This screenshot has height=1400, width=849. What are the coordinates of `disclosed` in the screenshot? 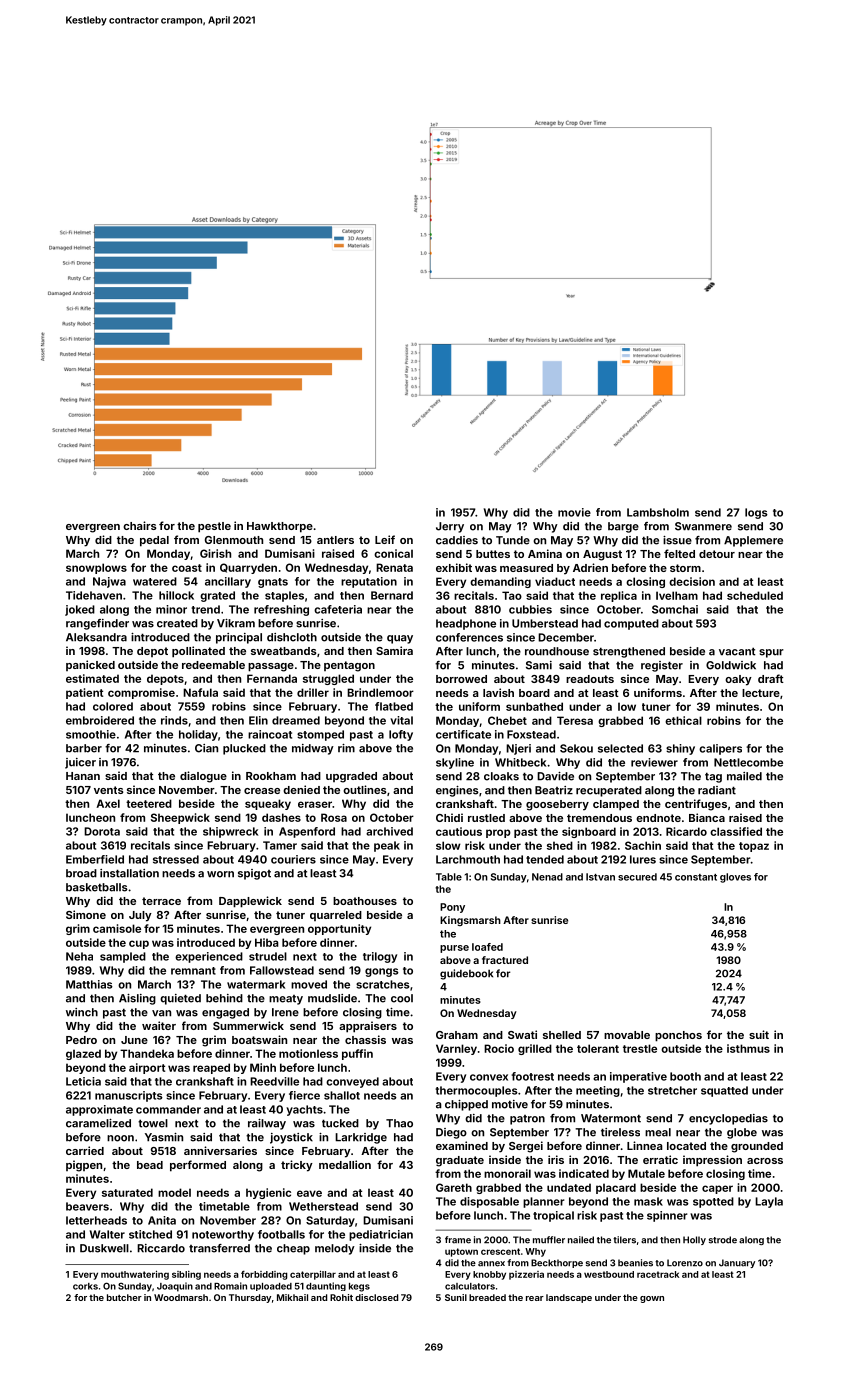 It's located at (376, 1297).
